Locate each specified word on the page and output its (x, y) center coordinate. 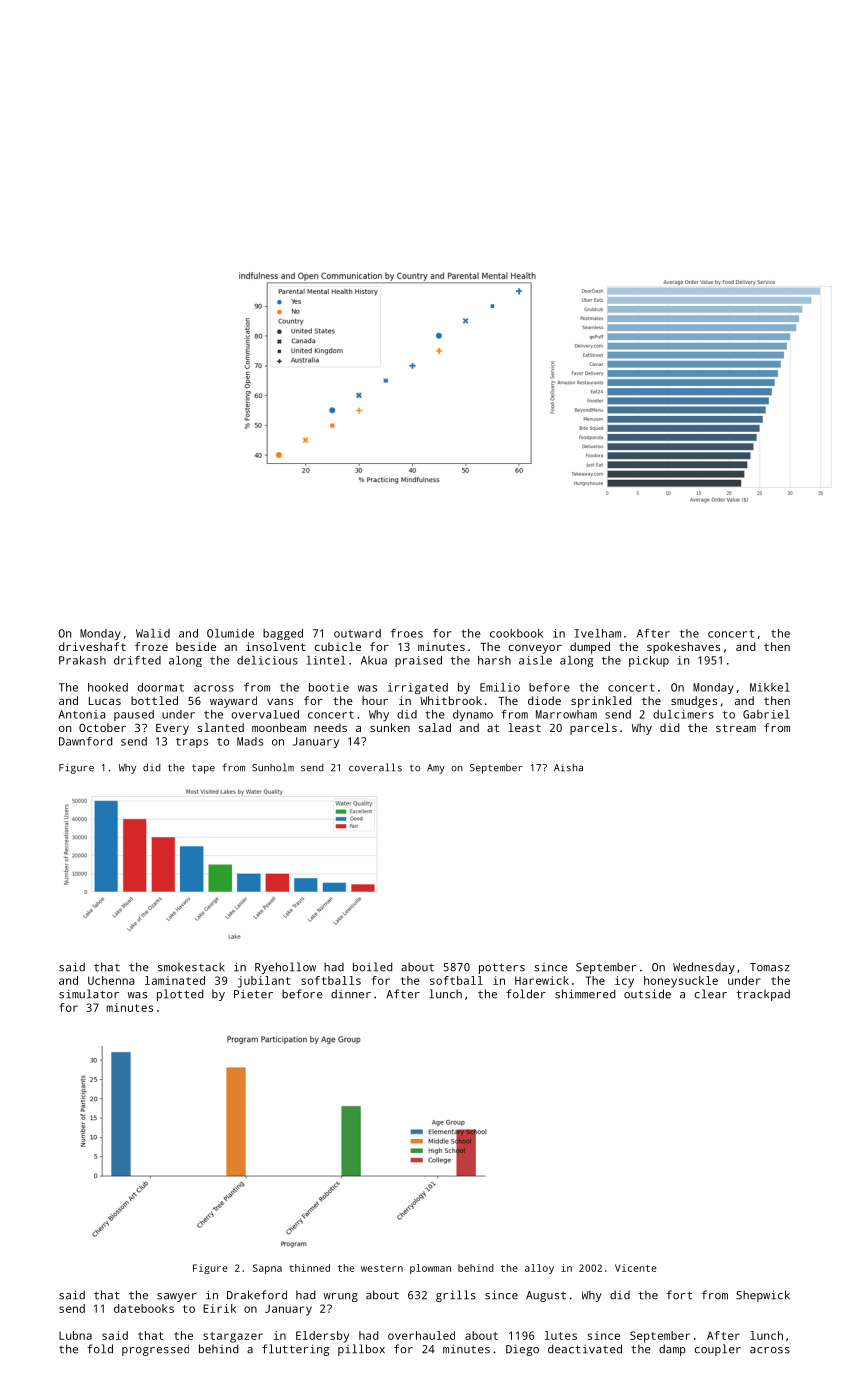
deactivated (585, 1349)
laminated (175, 980)
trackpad (763, 995)
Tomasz (770, 967)
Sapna (267, 1269)
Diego (522, 1350)
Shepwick (763, 1296)
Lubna (75, 1335)
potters (502, 968)
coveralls (375, 767)
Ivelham (598, 633)
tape (203, 769)
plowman (430, 1269)
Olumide (230, 633)
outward (357, 633)
